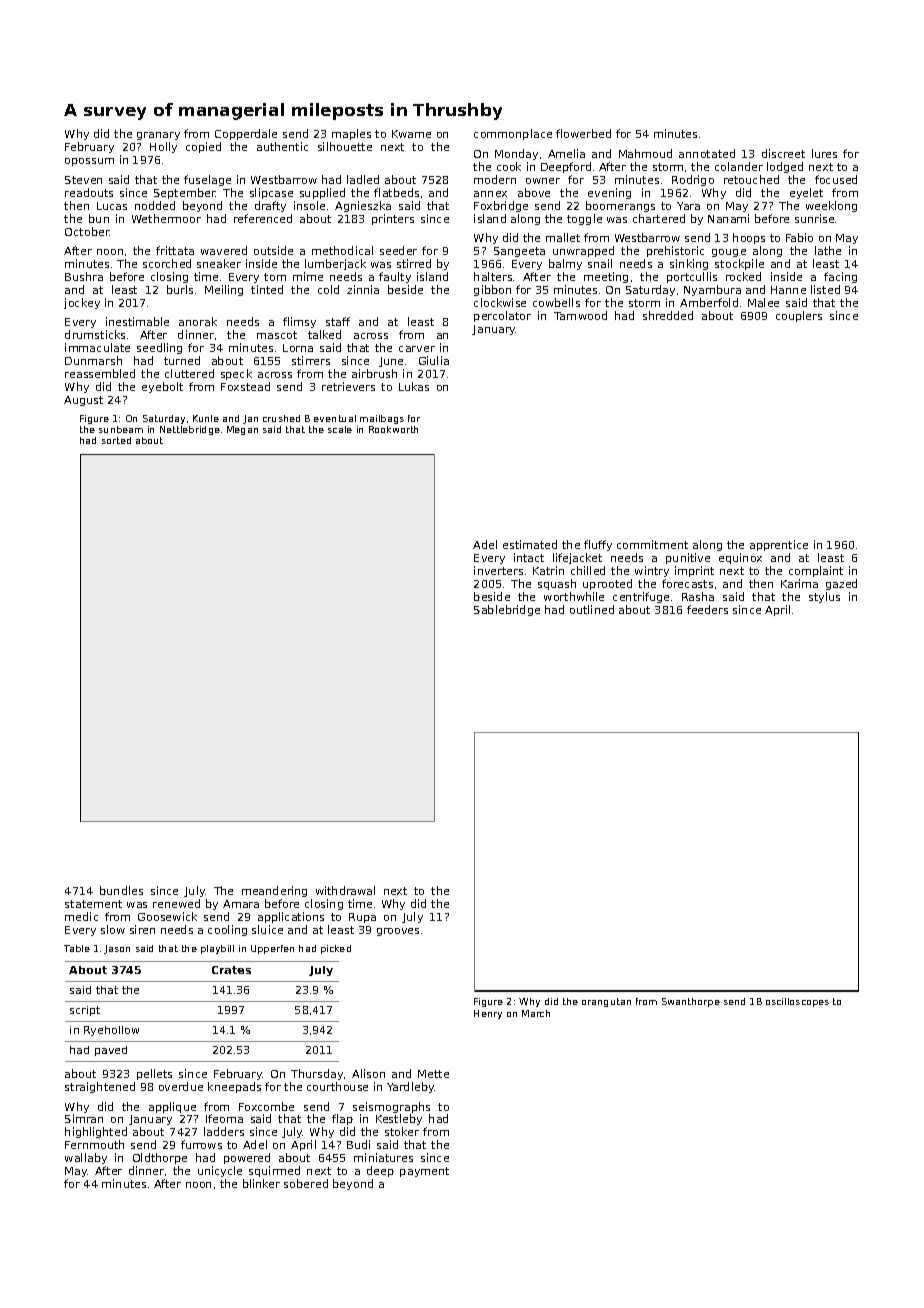  What do you see at coordinates (424, 1172) in the page?
I see `payment` at bounding box center [424, 1172].
